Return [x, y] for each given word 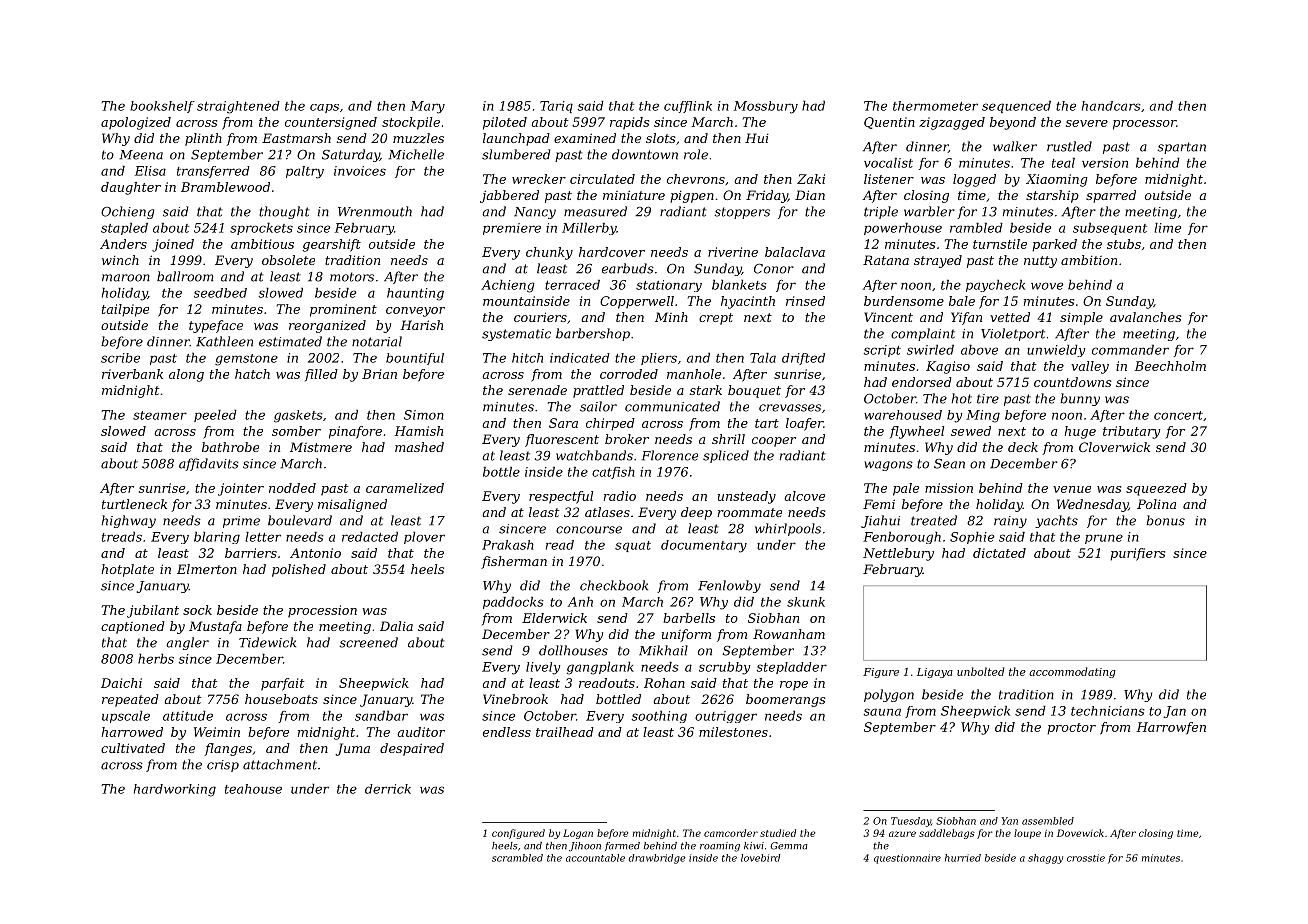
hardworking [175, 790]
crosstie [1086, 858]
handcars [1111, 106]
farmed [622, 846]
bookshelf [162, 107]
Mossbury [766, 107]
